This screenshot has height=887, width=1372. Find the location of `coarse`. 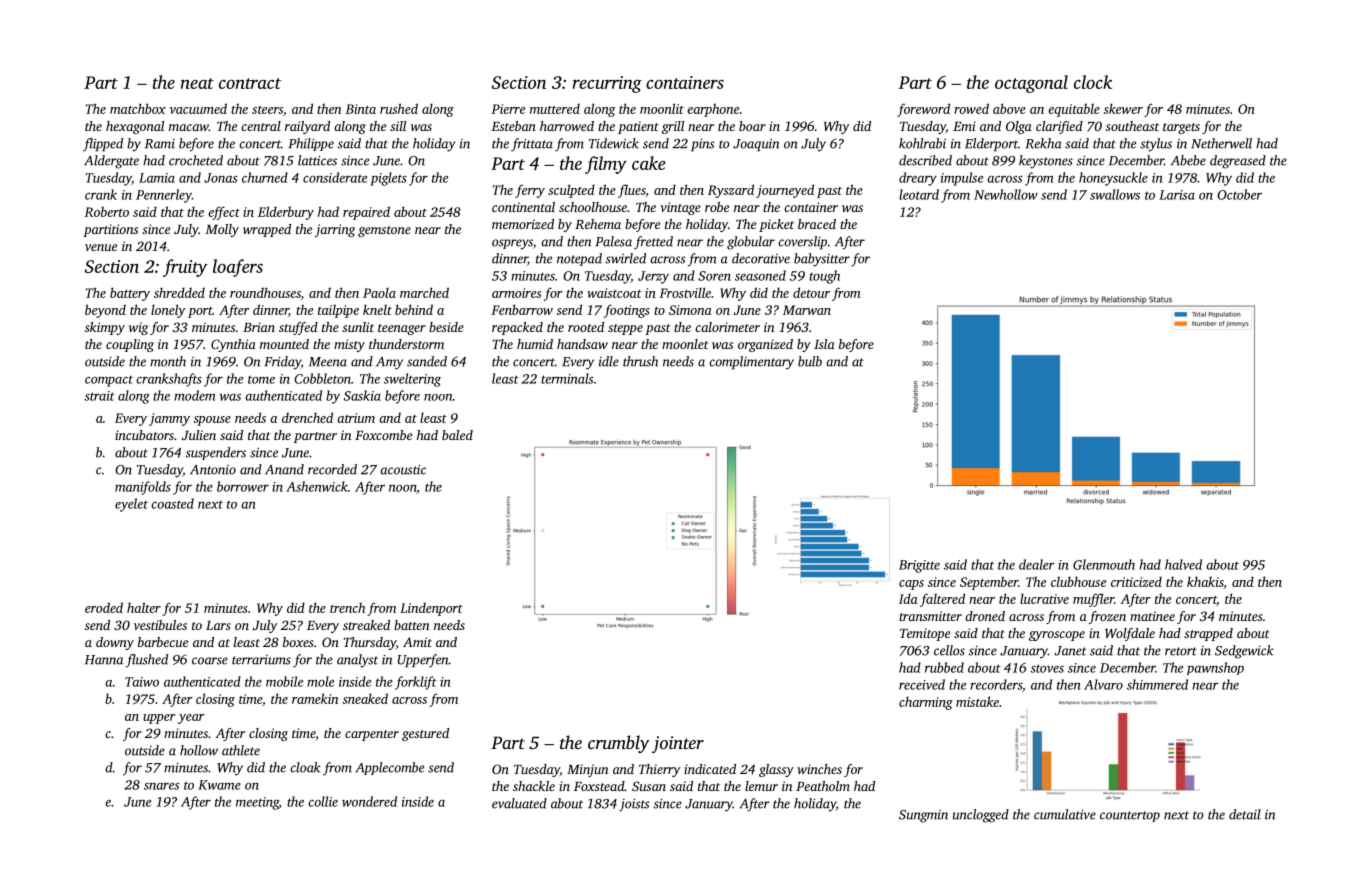

coarse is located at coordinates (210, 661).
